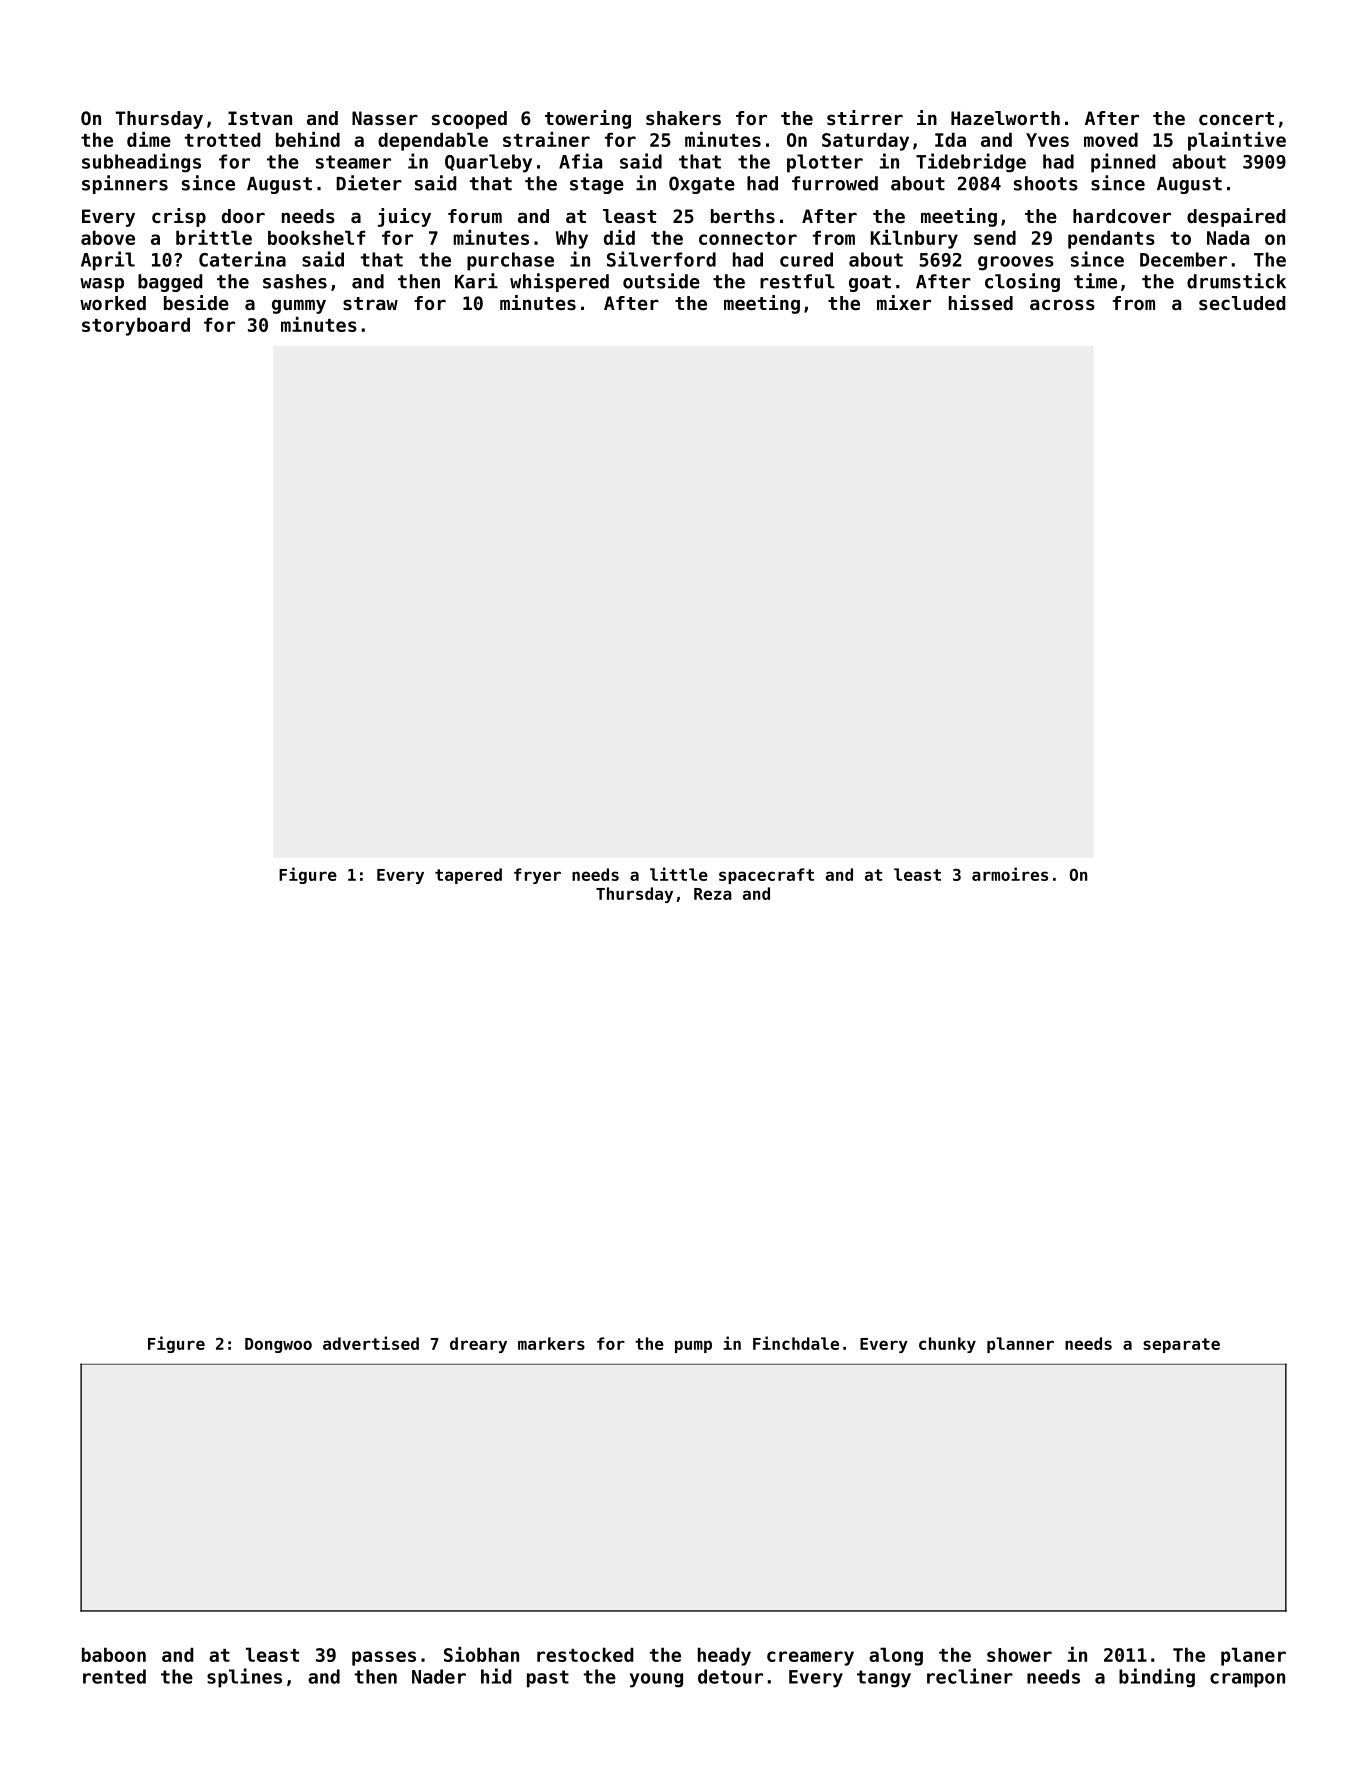 This page has height=1769, width=1367. Describe the element at coordinates (679, 874) in the page. I see `little` at that location.
